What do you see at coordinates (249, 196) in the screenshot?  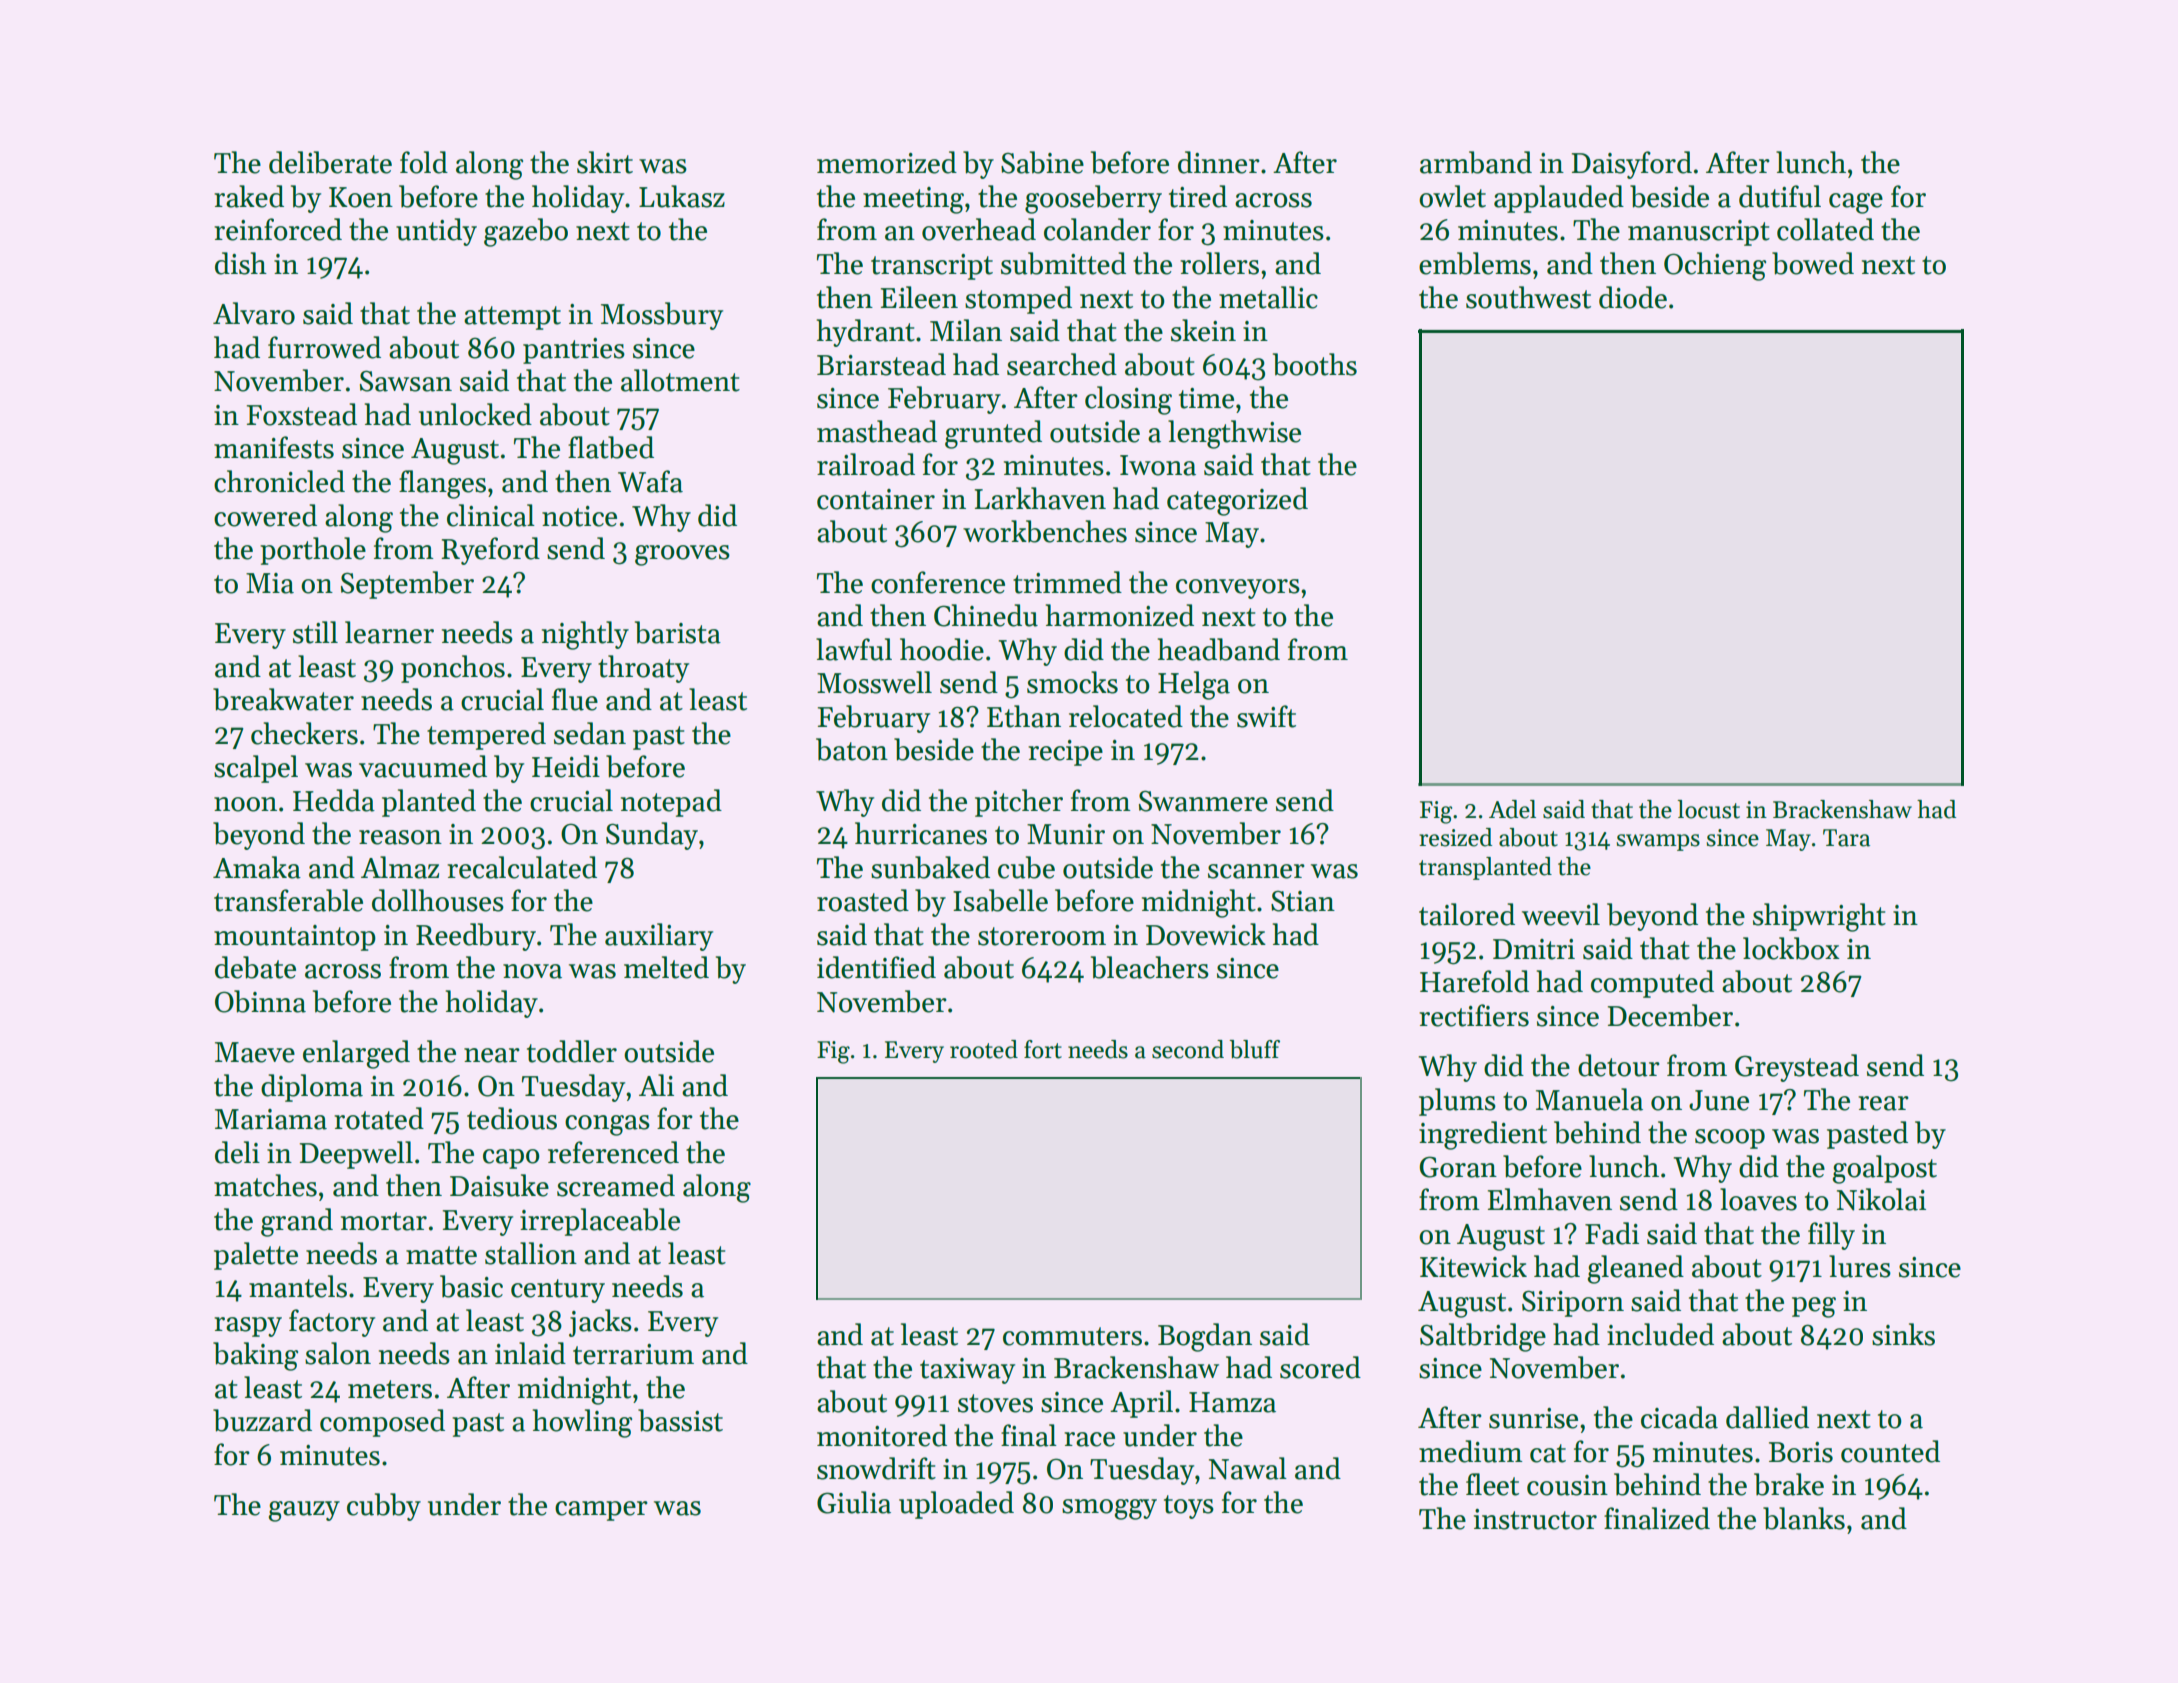 I see `raked` at bounding box center [249, 196].
